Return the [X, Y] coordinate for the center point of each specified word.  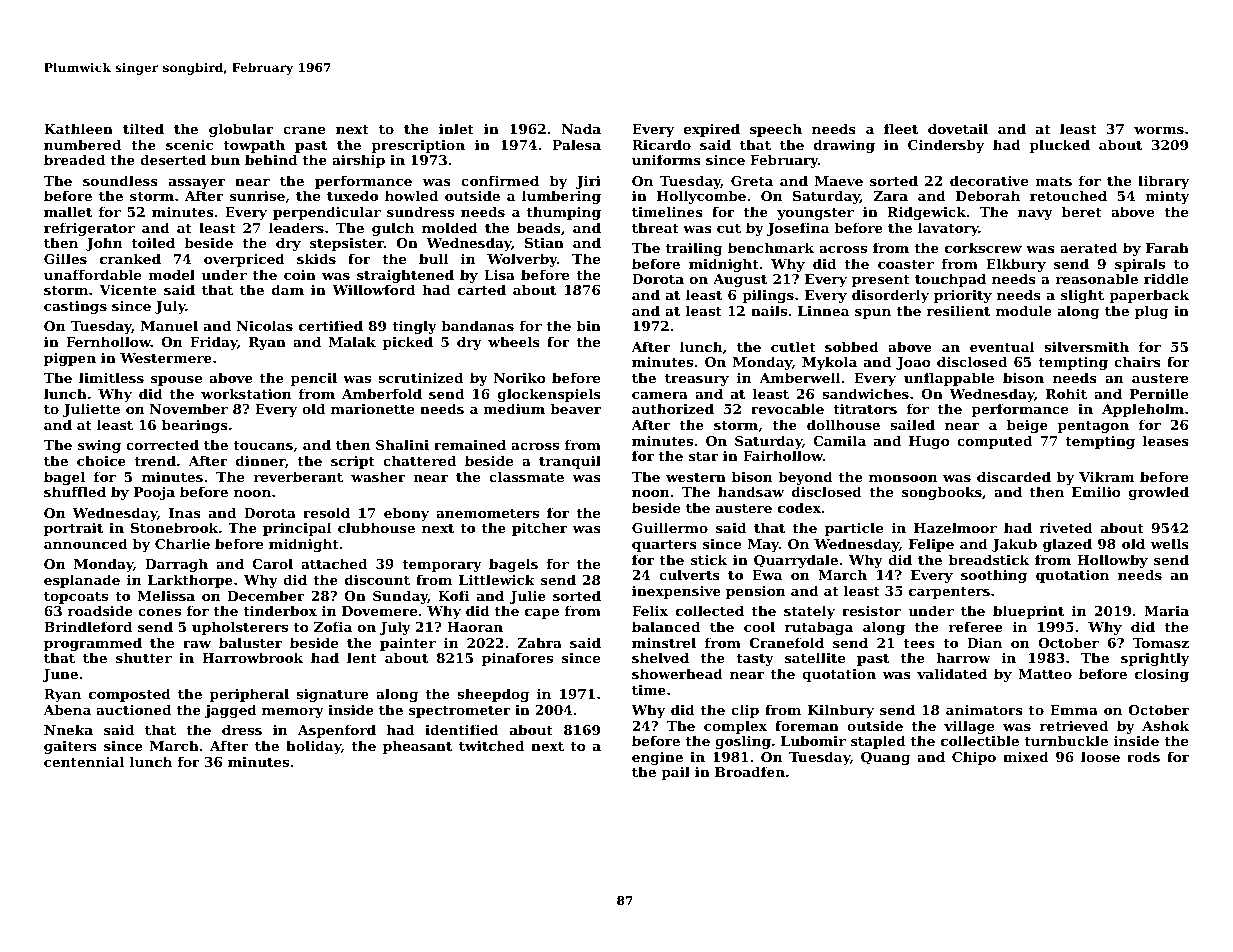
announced [86, 543]
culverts [689, 574]
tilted [143, 128]
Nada [581, 128]
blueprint [1028, 612]
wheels [514, 341]
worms [1159, 130]
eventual [1002, 346]
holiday [313, 747]
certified [331, 325]
